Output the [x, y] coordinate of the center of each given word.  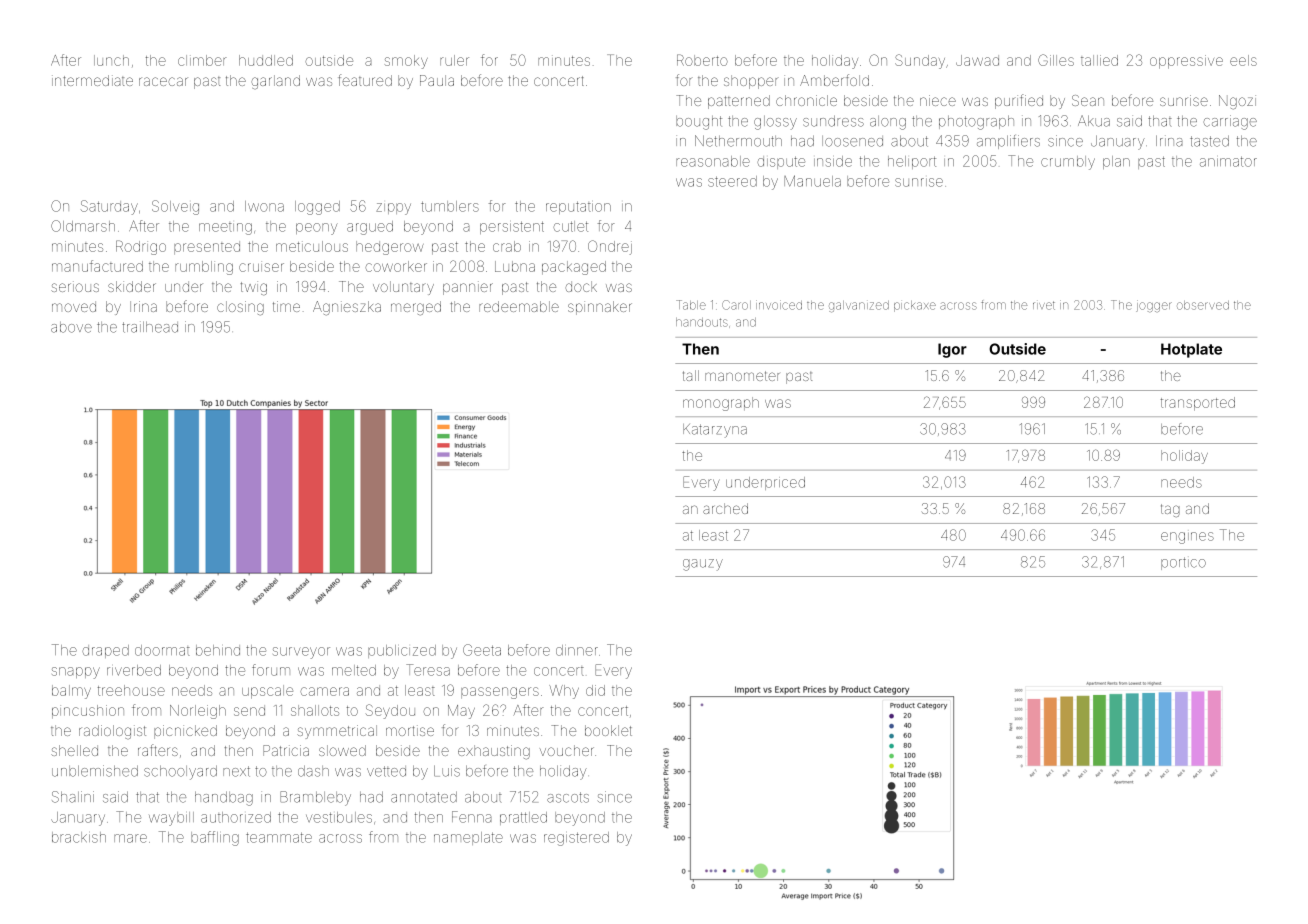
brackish [79, 837]
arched [725, 508]
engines [1187, 538]
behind [218, 650]
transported [1198, 404]
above [71, 327]
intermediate [92, 80]
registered [576, 839]
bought [699, 123]
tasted [1209, 141]
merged [416, 308]
